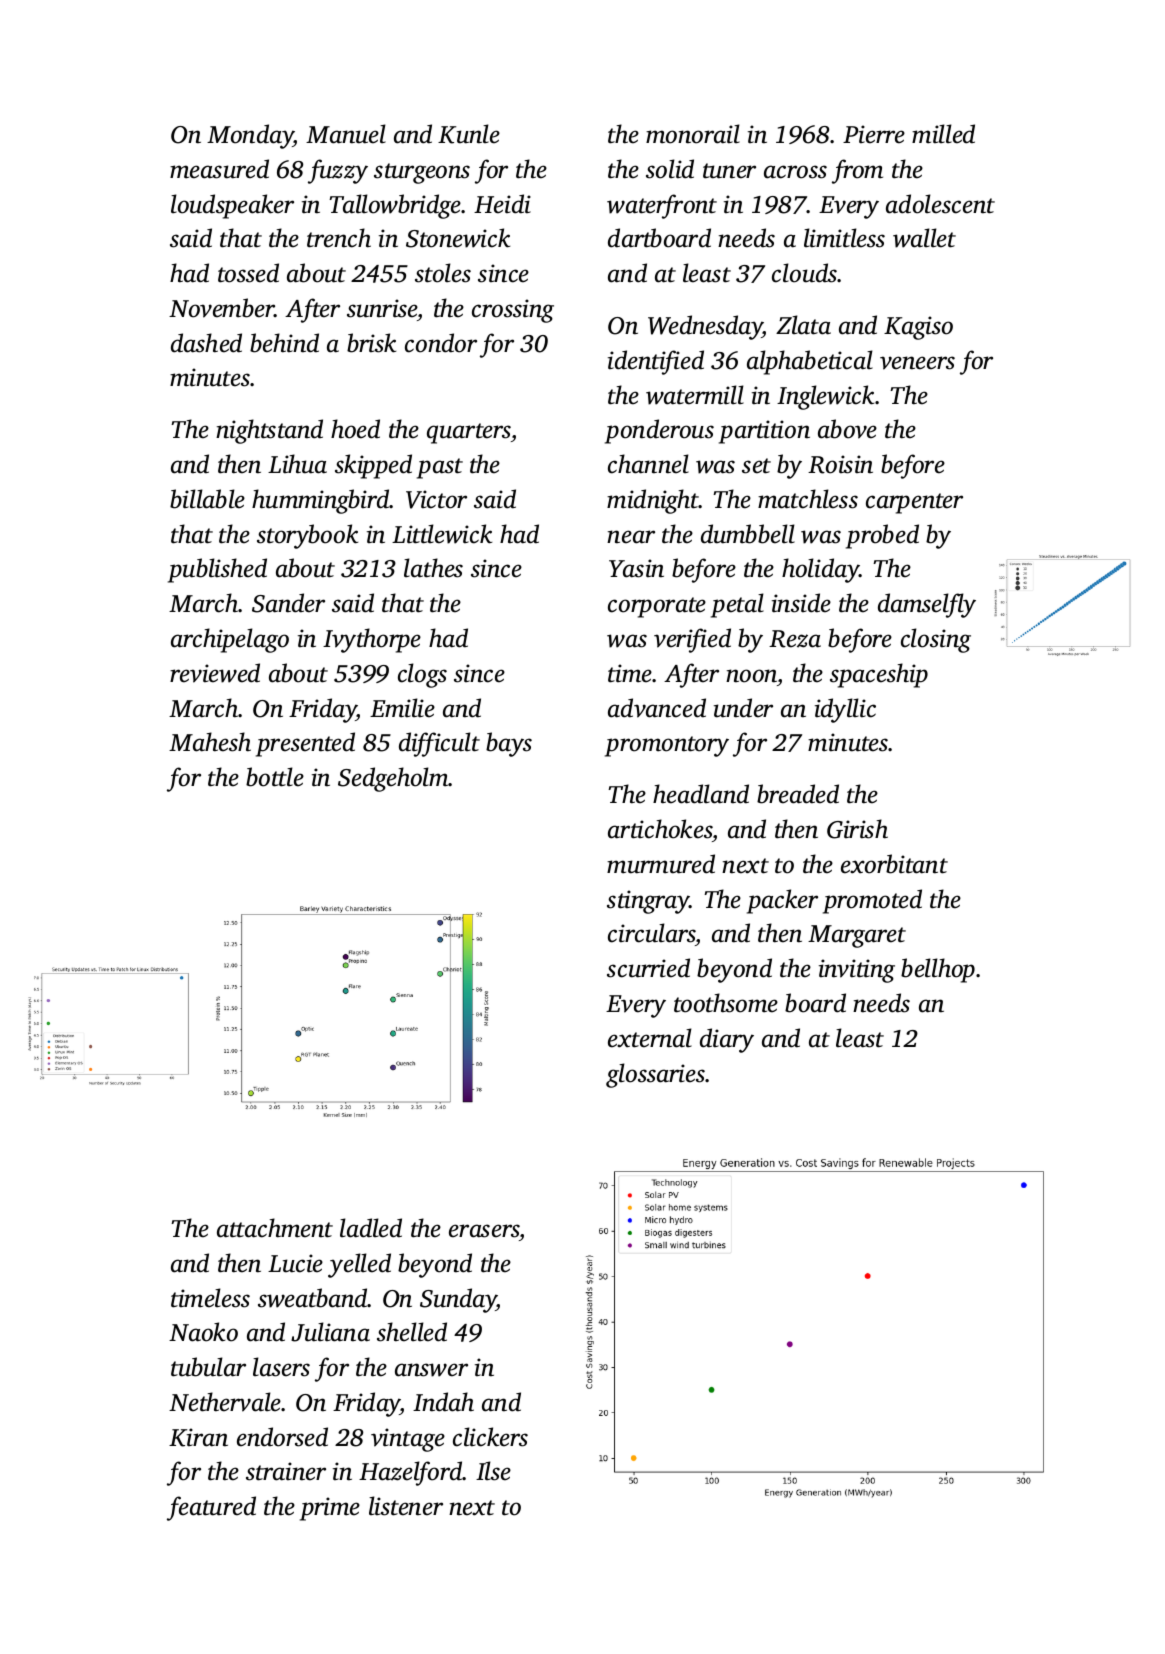 This image has height=1654, width=1165. What do you see at coordinates (808, 499) in the image?
I see `matchless` at bounding box center [808, 499].
